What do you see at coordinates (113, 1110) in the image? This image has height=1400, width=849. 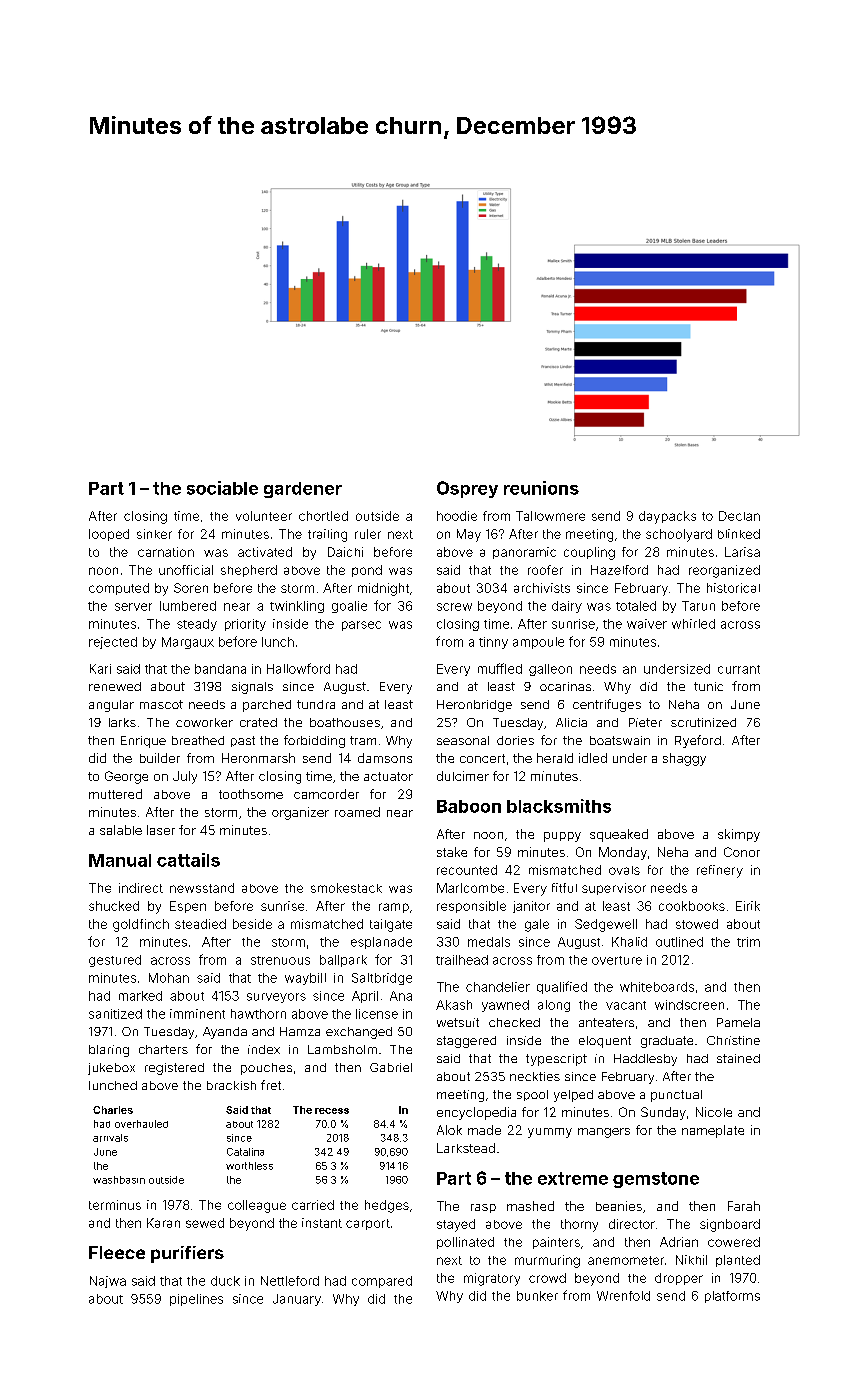 I see `Charles` at bounding box center [113, 1110].
